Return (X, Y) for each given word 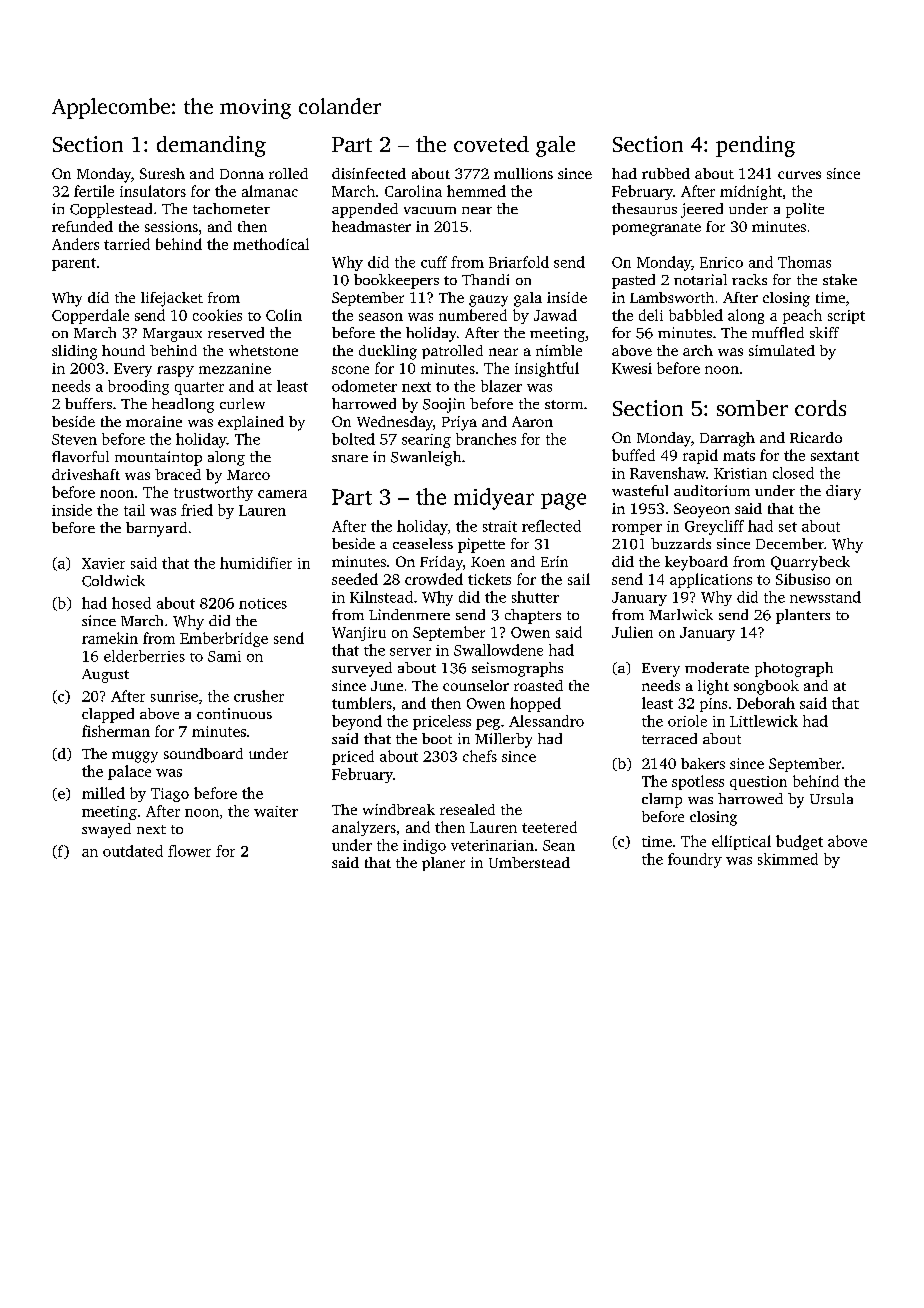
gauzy (488, 301)
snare (350, 458)
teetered (549, 827)
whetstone (263, 350)
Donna (242, 174)
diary (843, 492)
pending (755, 146)
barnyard (156, 529)
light (713, 687)
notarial (700, 279)
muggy (135, 757)
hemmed (476, 191)
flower (189, 851)
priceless (442, 722)
